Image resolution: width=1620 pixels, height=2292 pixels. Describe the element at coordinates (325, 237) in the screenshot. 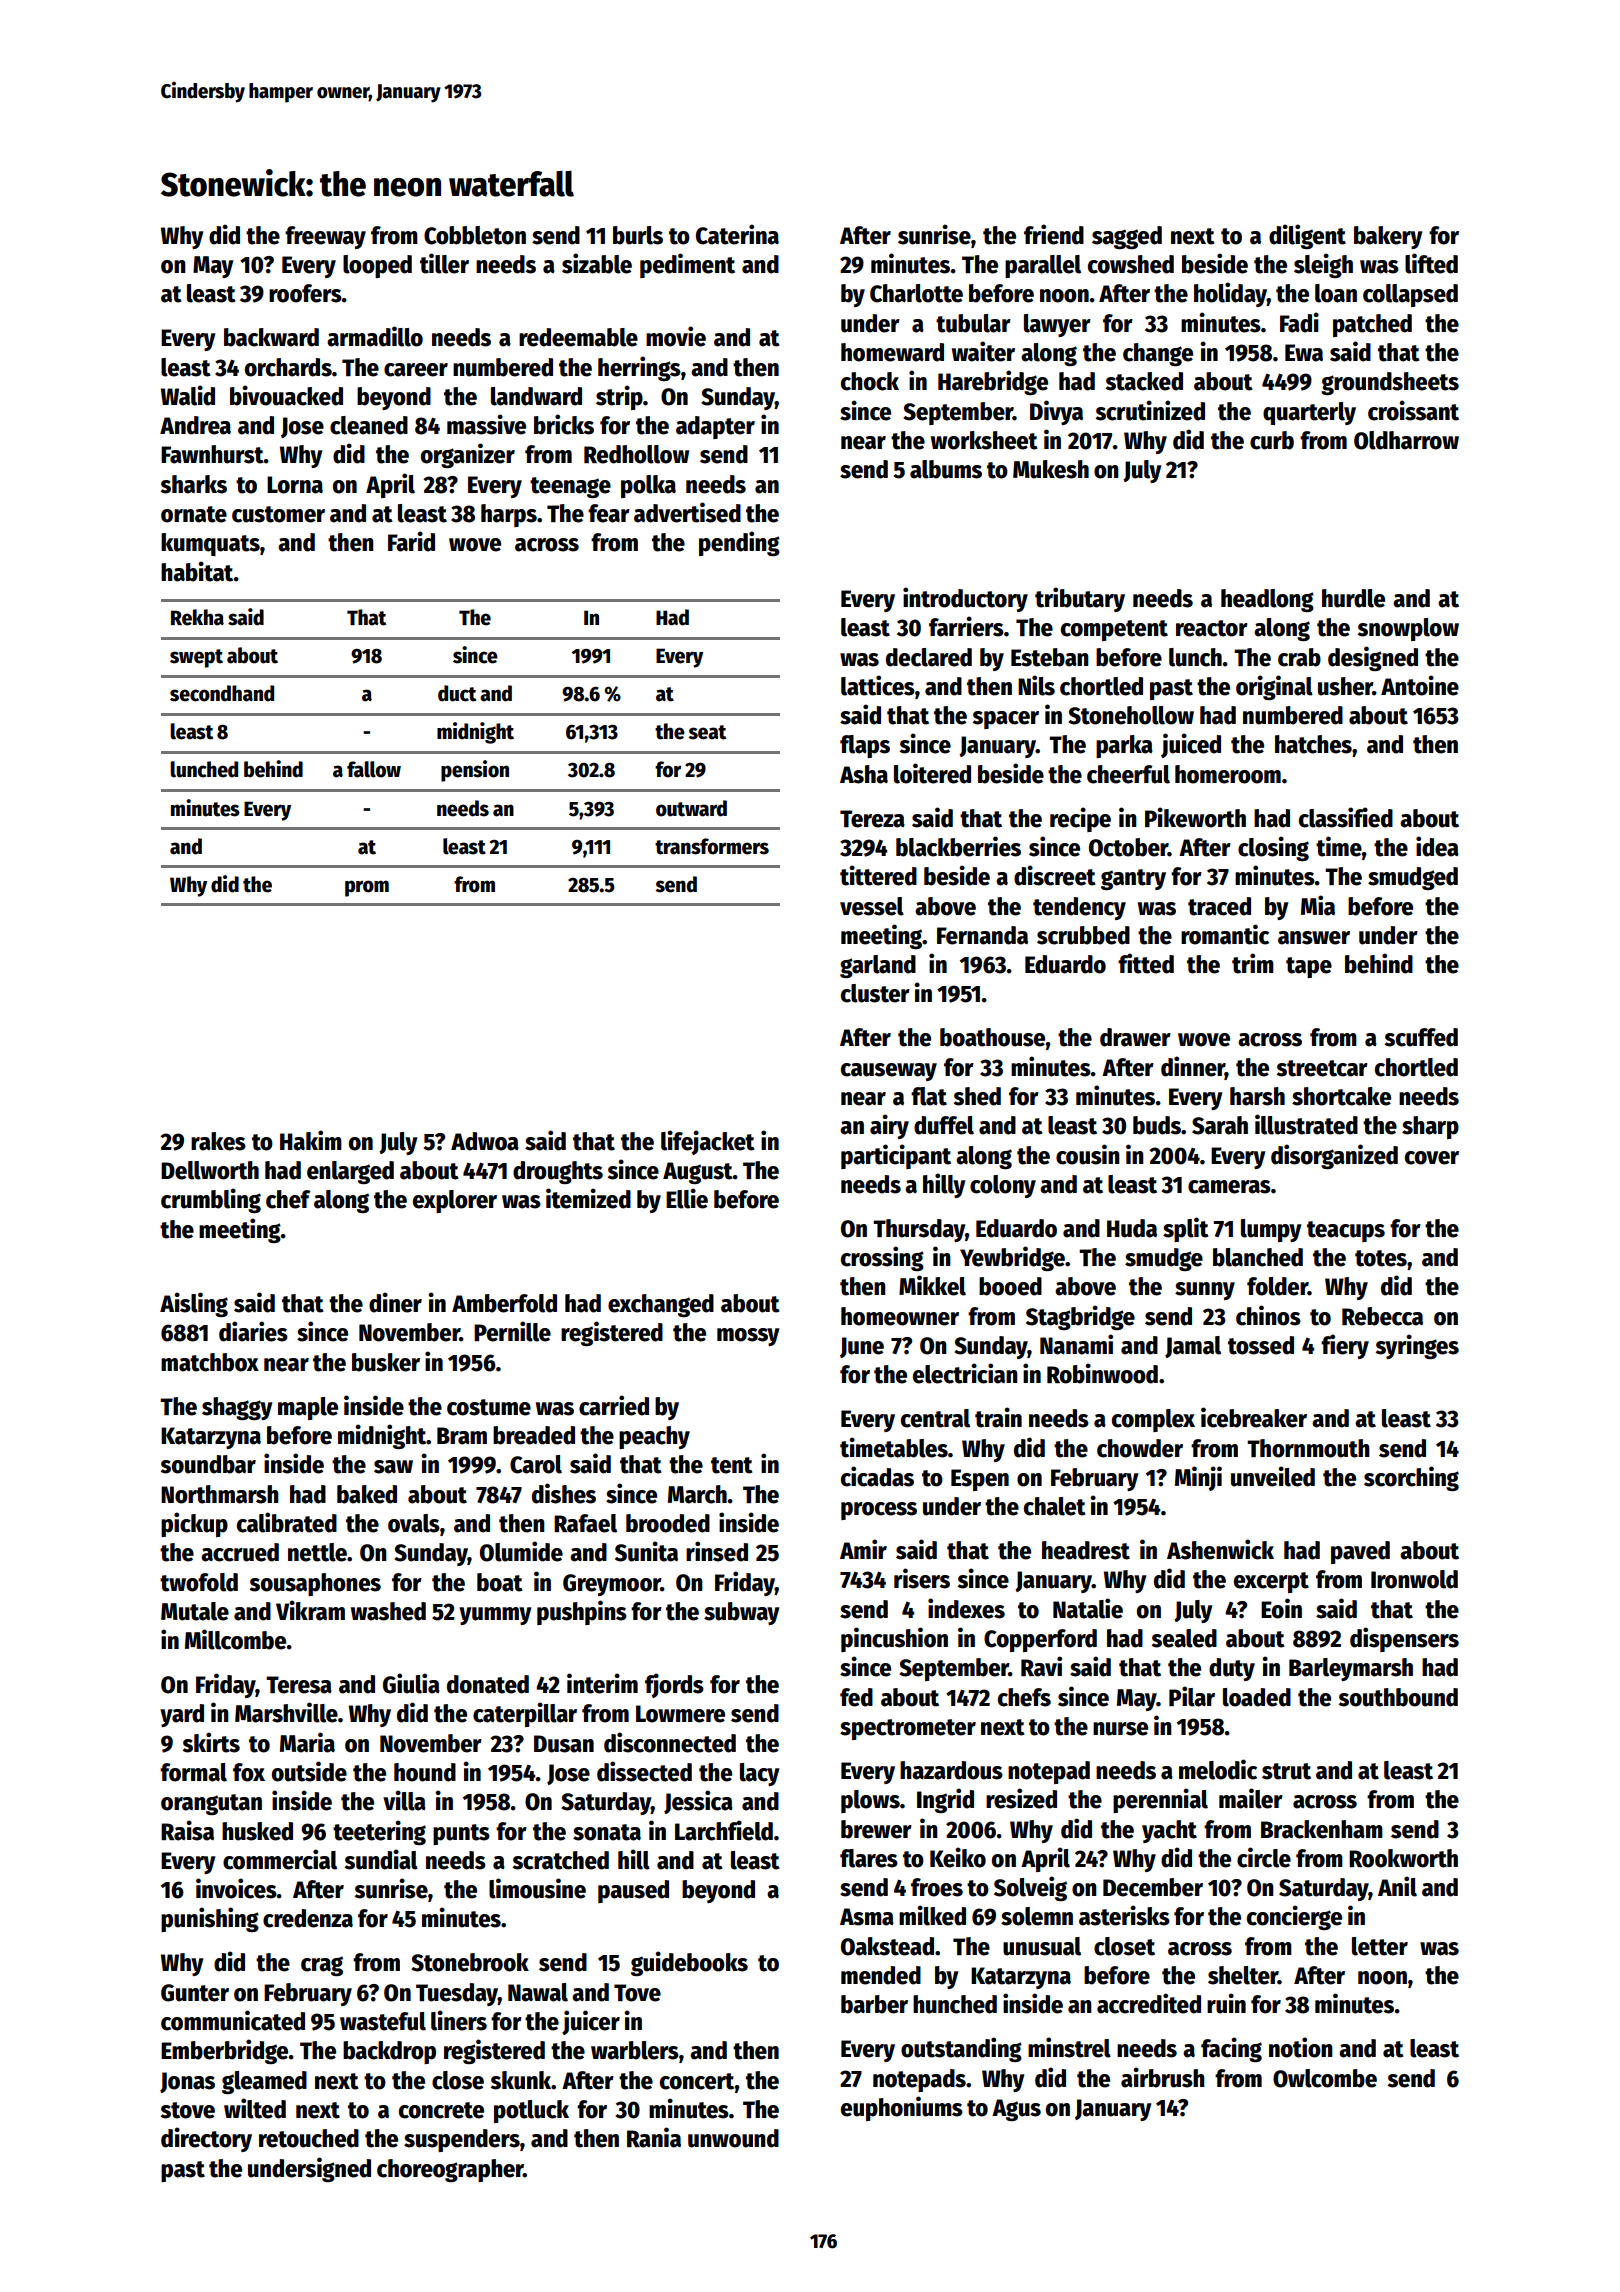

I see `freeway` at that location.
